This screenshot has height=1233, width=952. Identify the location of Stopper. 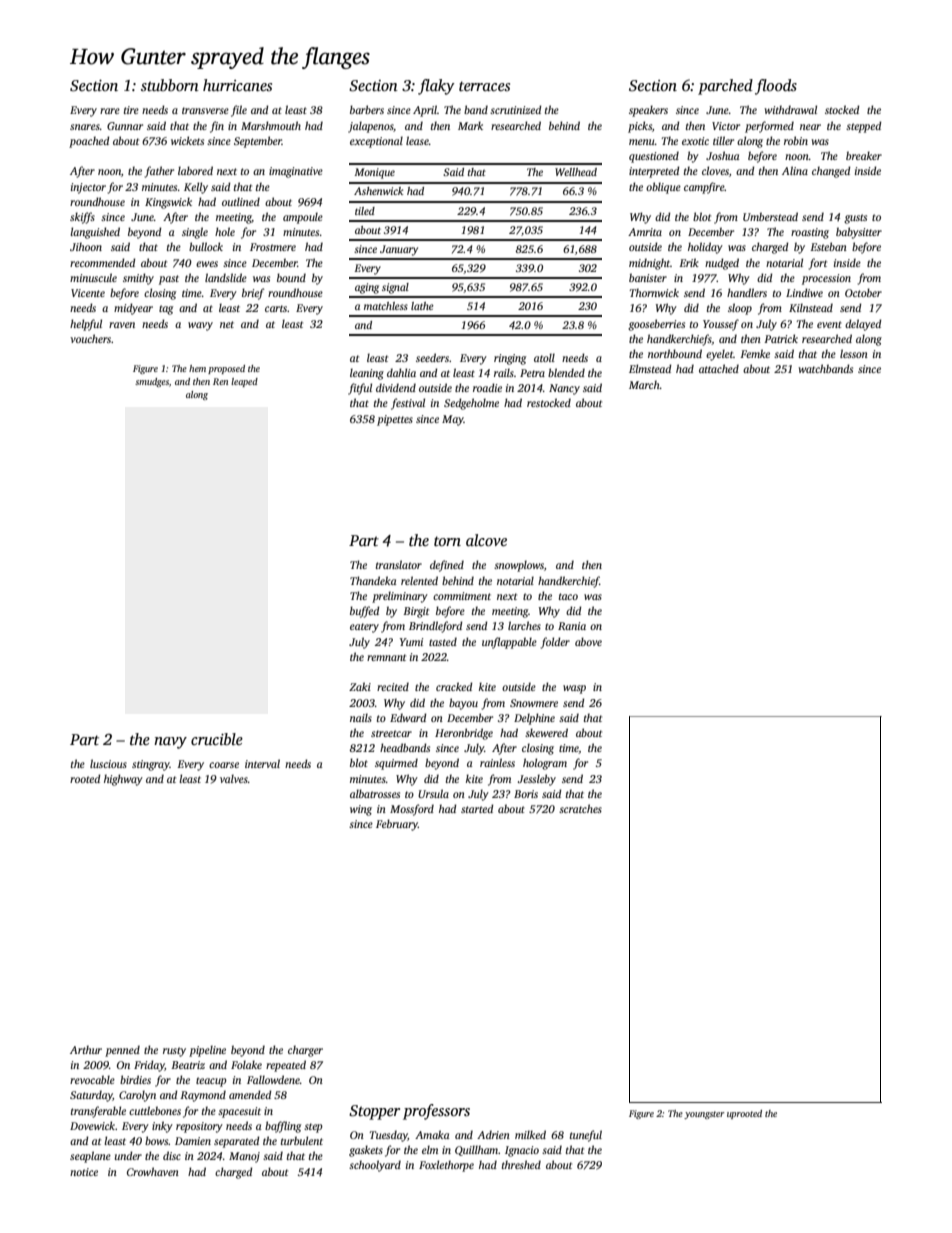
(374, 1112).
